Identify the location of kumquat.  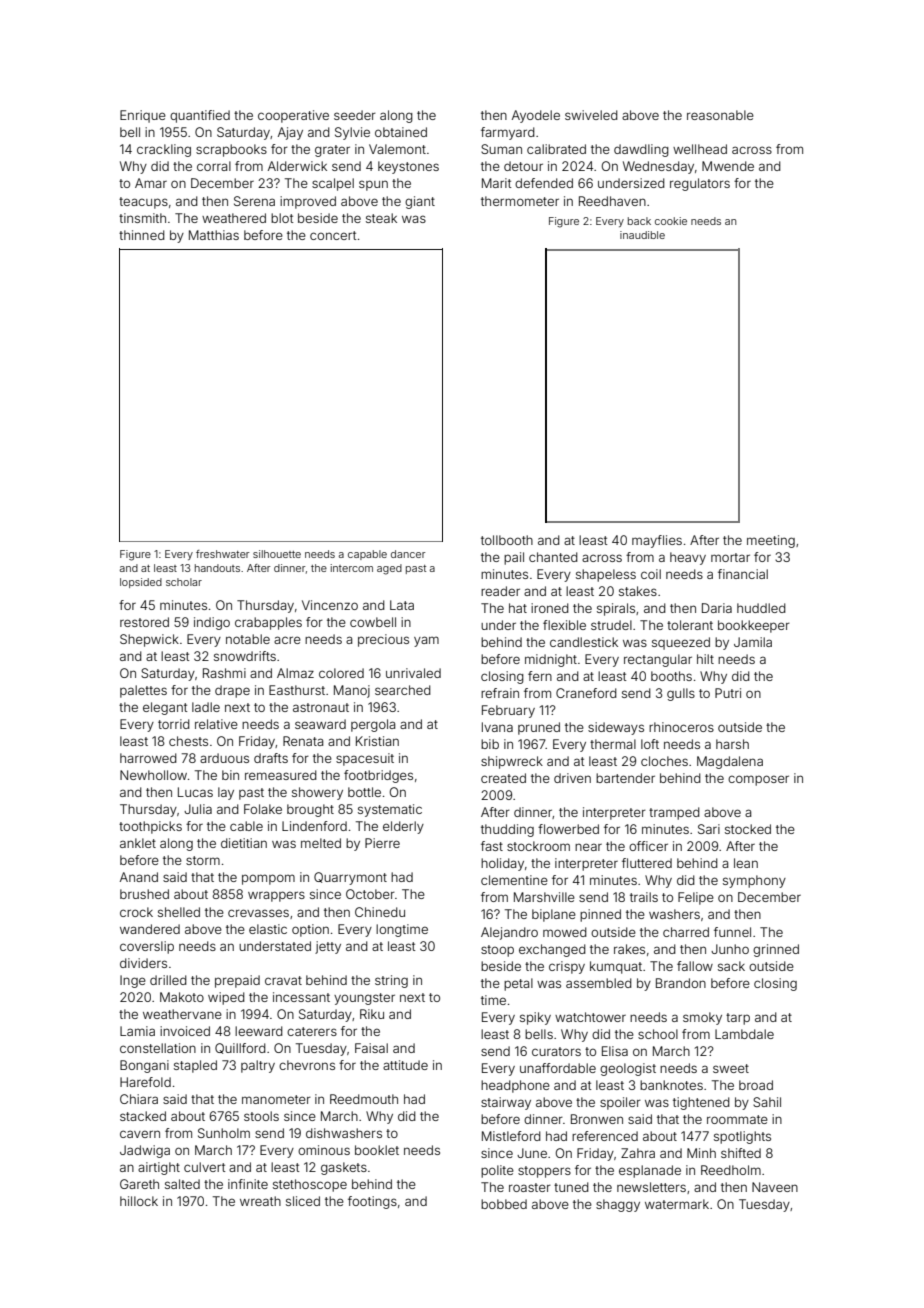
(616, 967).
